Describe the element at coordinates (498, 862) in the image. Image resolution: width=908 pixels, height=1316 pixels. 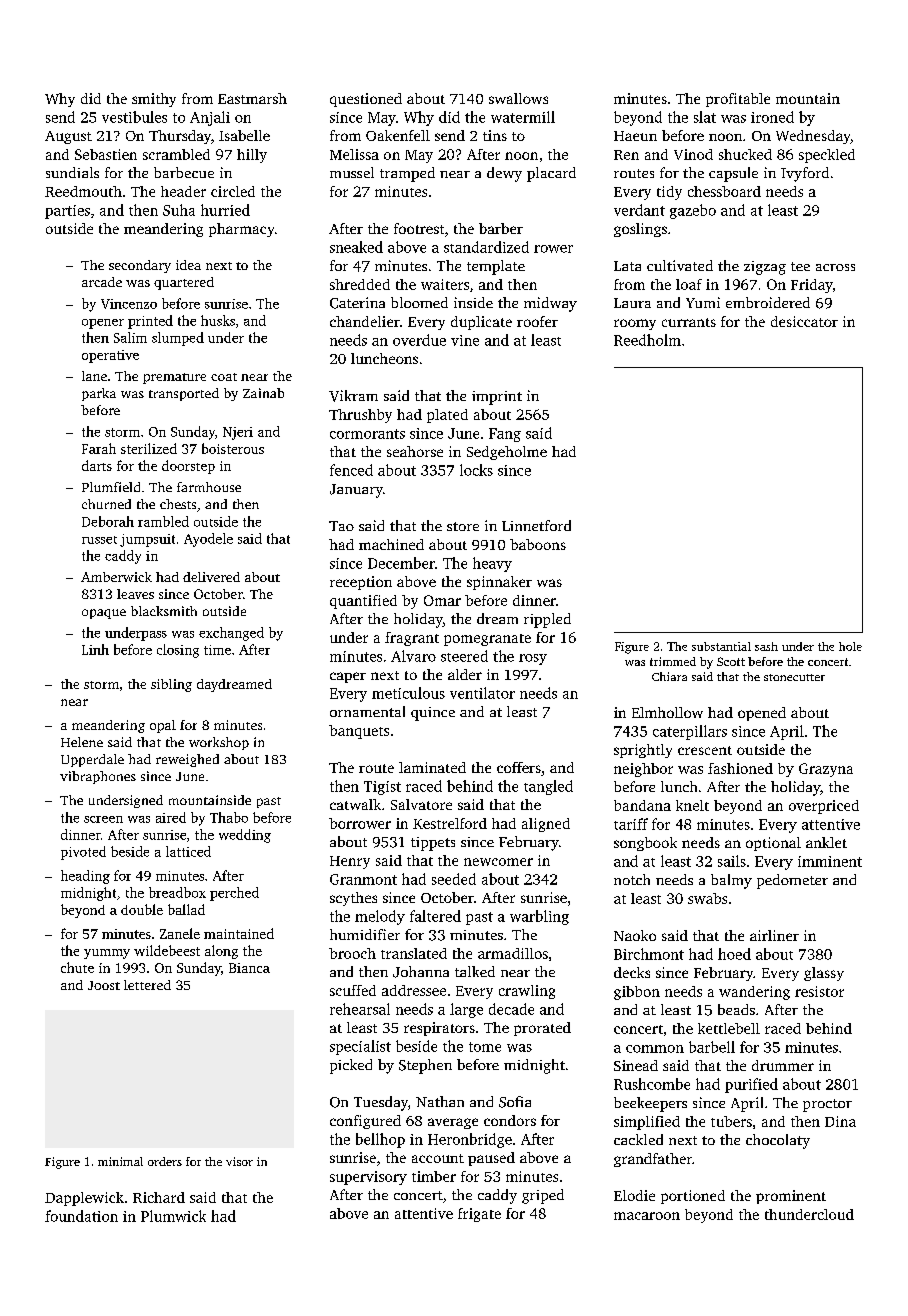
I see `newcomer` at that location.
